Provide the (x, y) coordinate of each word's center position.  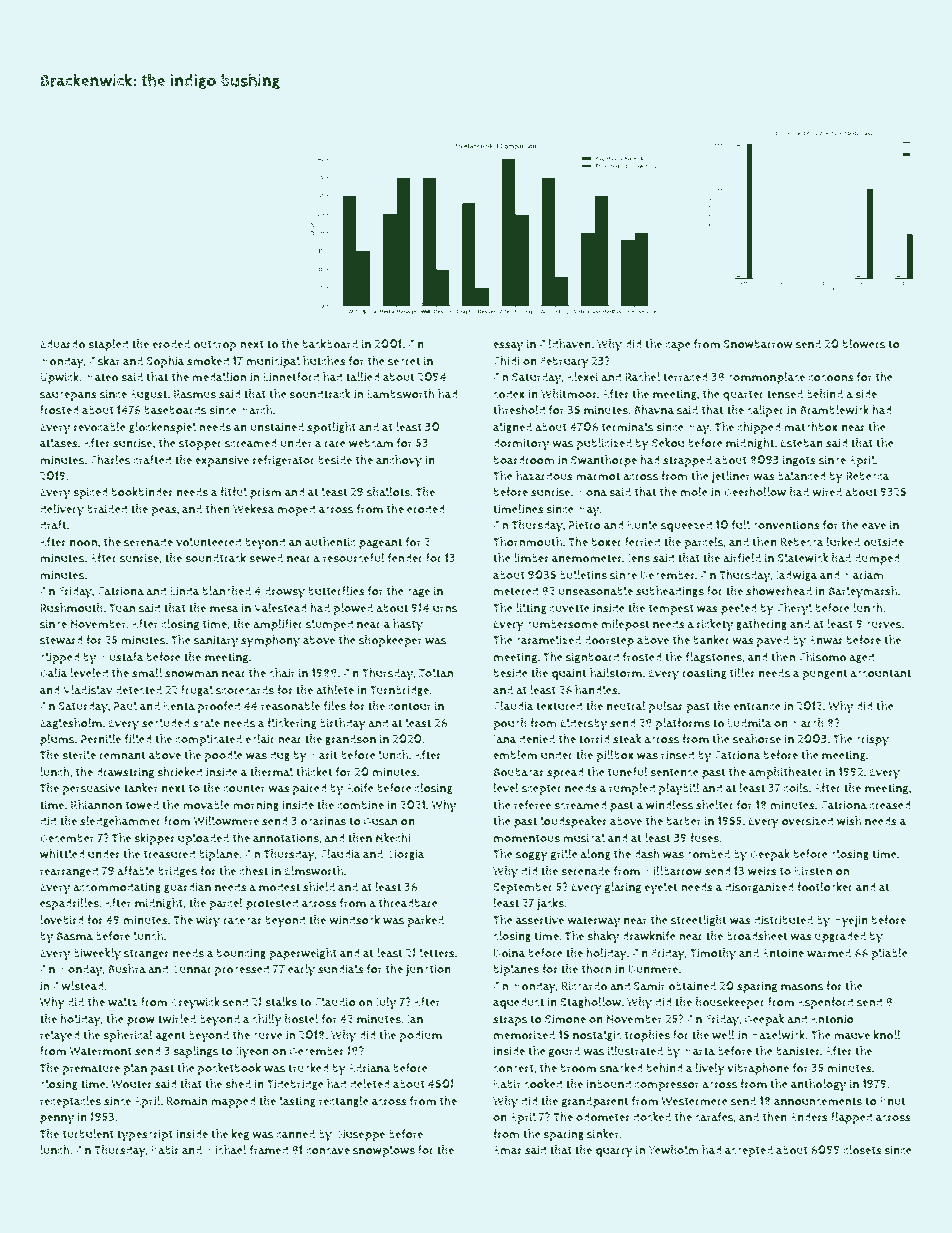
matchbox (811, 427)
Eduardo (62, 344)
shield (319, 887)
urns (445, 609)
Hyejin (851, 921)
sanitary (216, 641)
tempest (671, 610)
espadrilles (69, 904)
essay (508, 347)
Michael (226, 1150)
